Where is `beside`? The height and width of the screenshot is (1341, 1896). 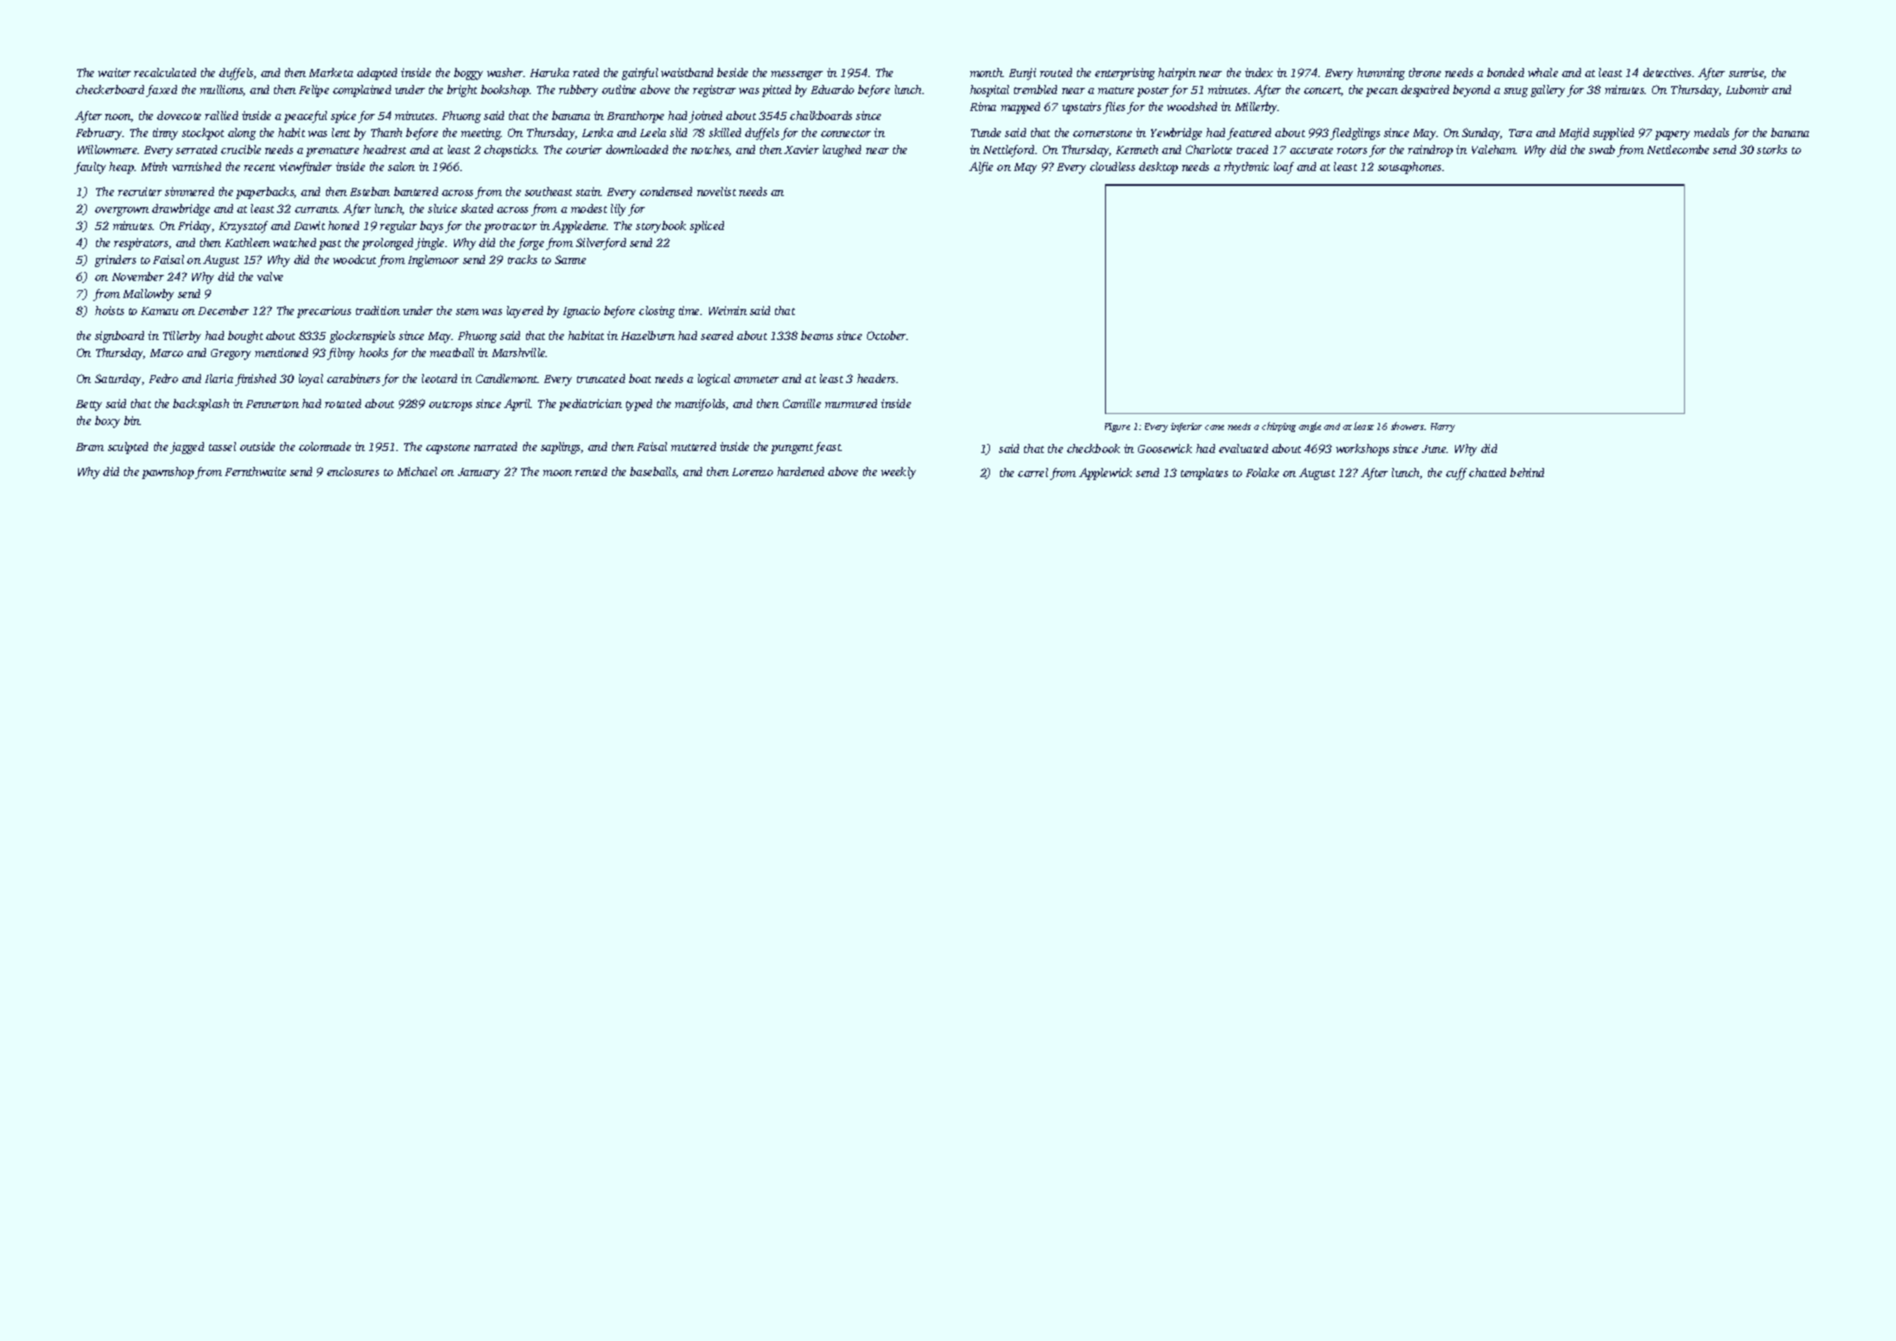
beside is located at coordinates (732, 72).
